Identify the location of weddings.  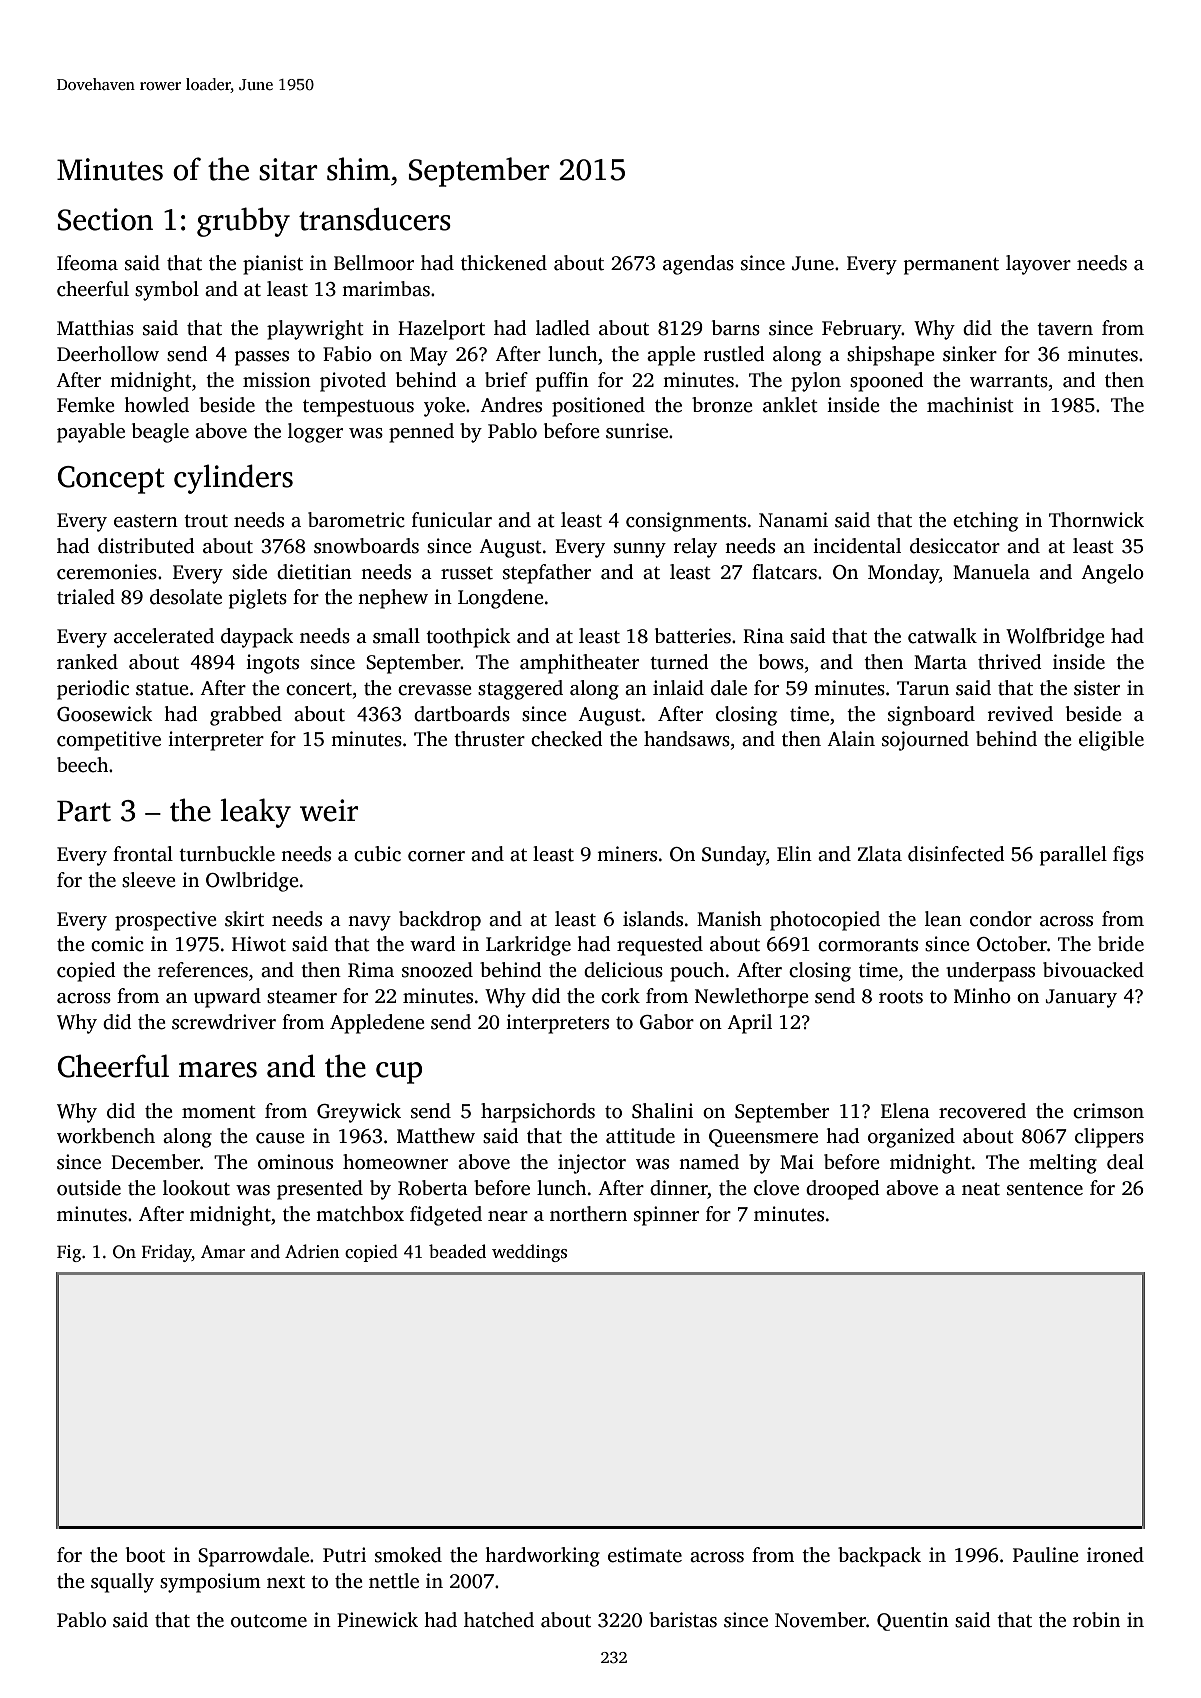
(529, 1253).
